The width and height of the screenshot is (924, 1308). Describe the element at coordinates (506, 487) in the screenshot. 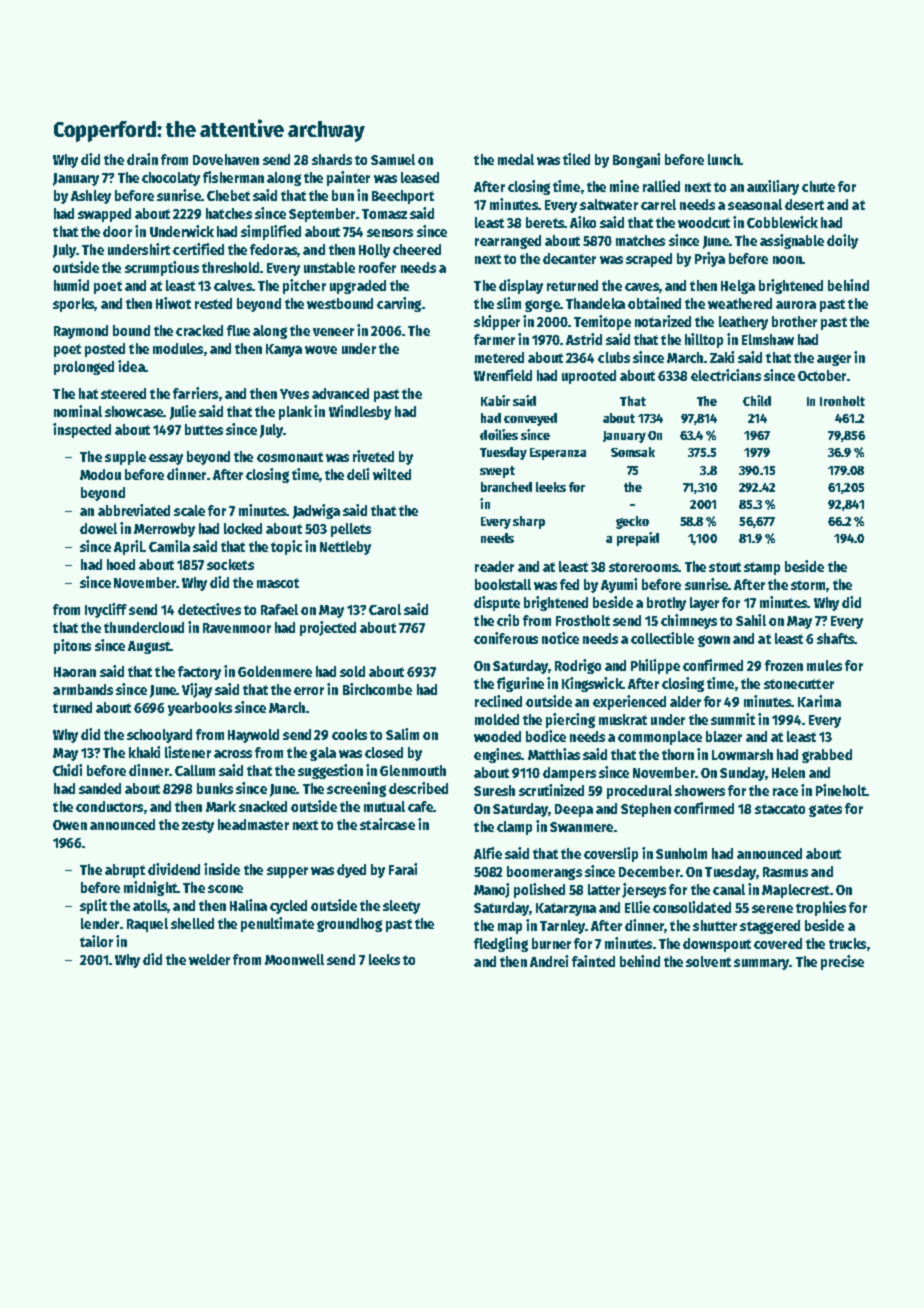

I see `branched` at that location.
